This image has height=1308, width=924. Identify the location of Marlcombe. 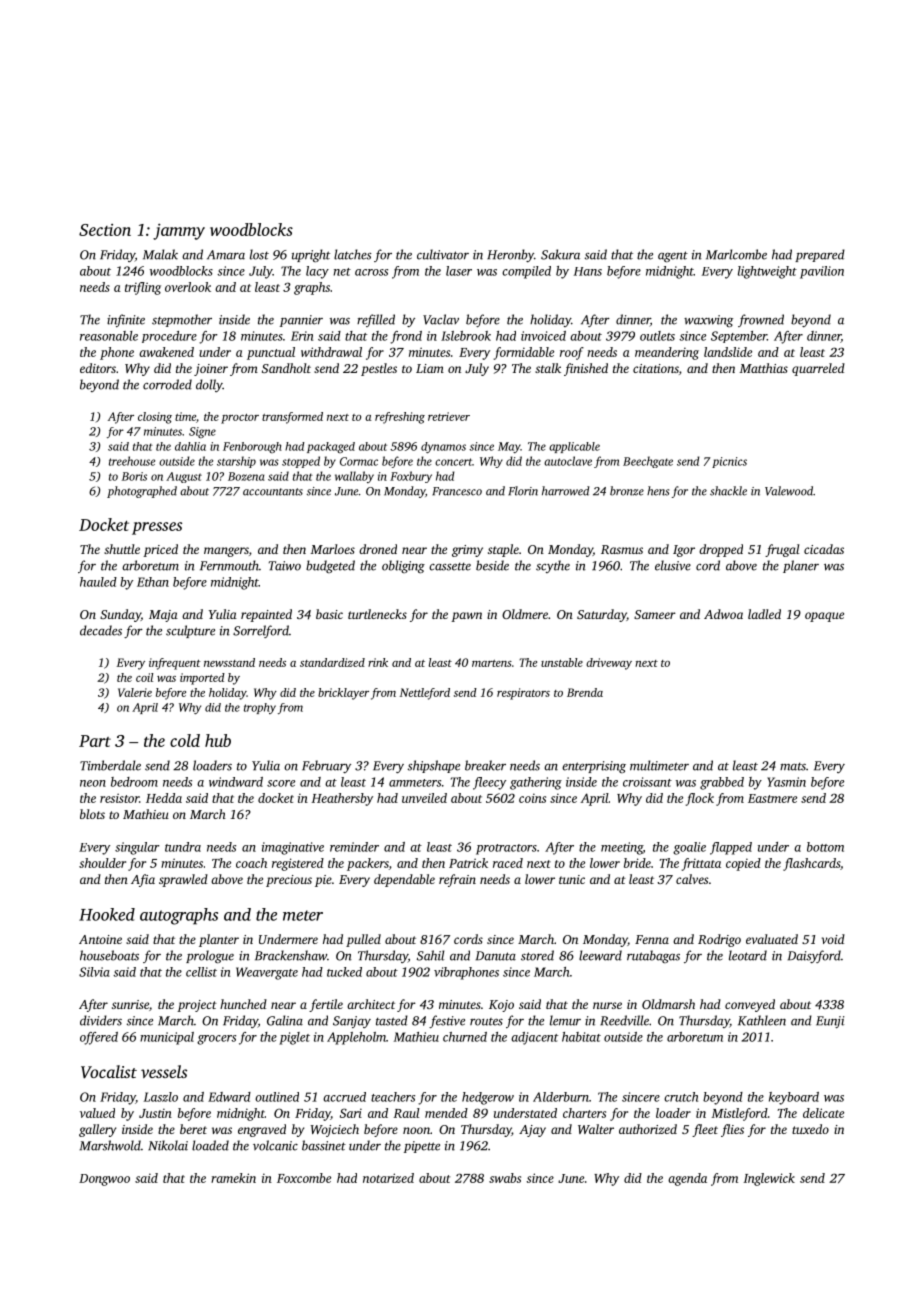
(736, 254).
